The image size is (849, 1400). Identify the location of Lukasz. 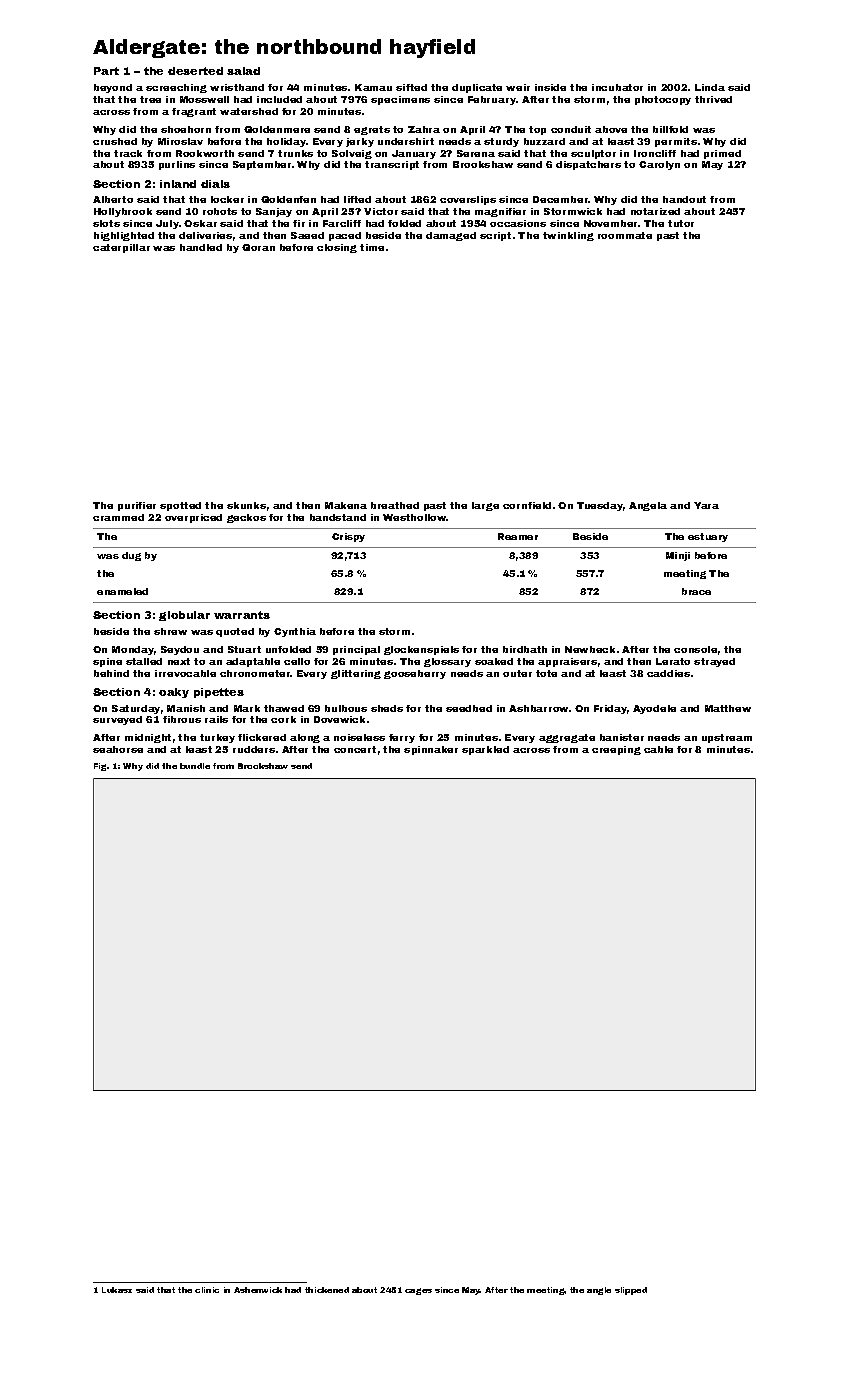
(117, 1290).
